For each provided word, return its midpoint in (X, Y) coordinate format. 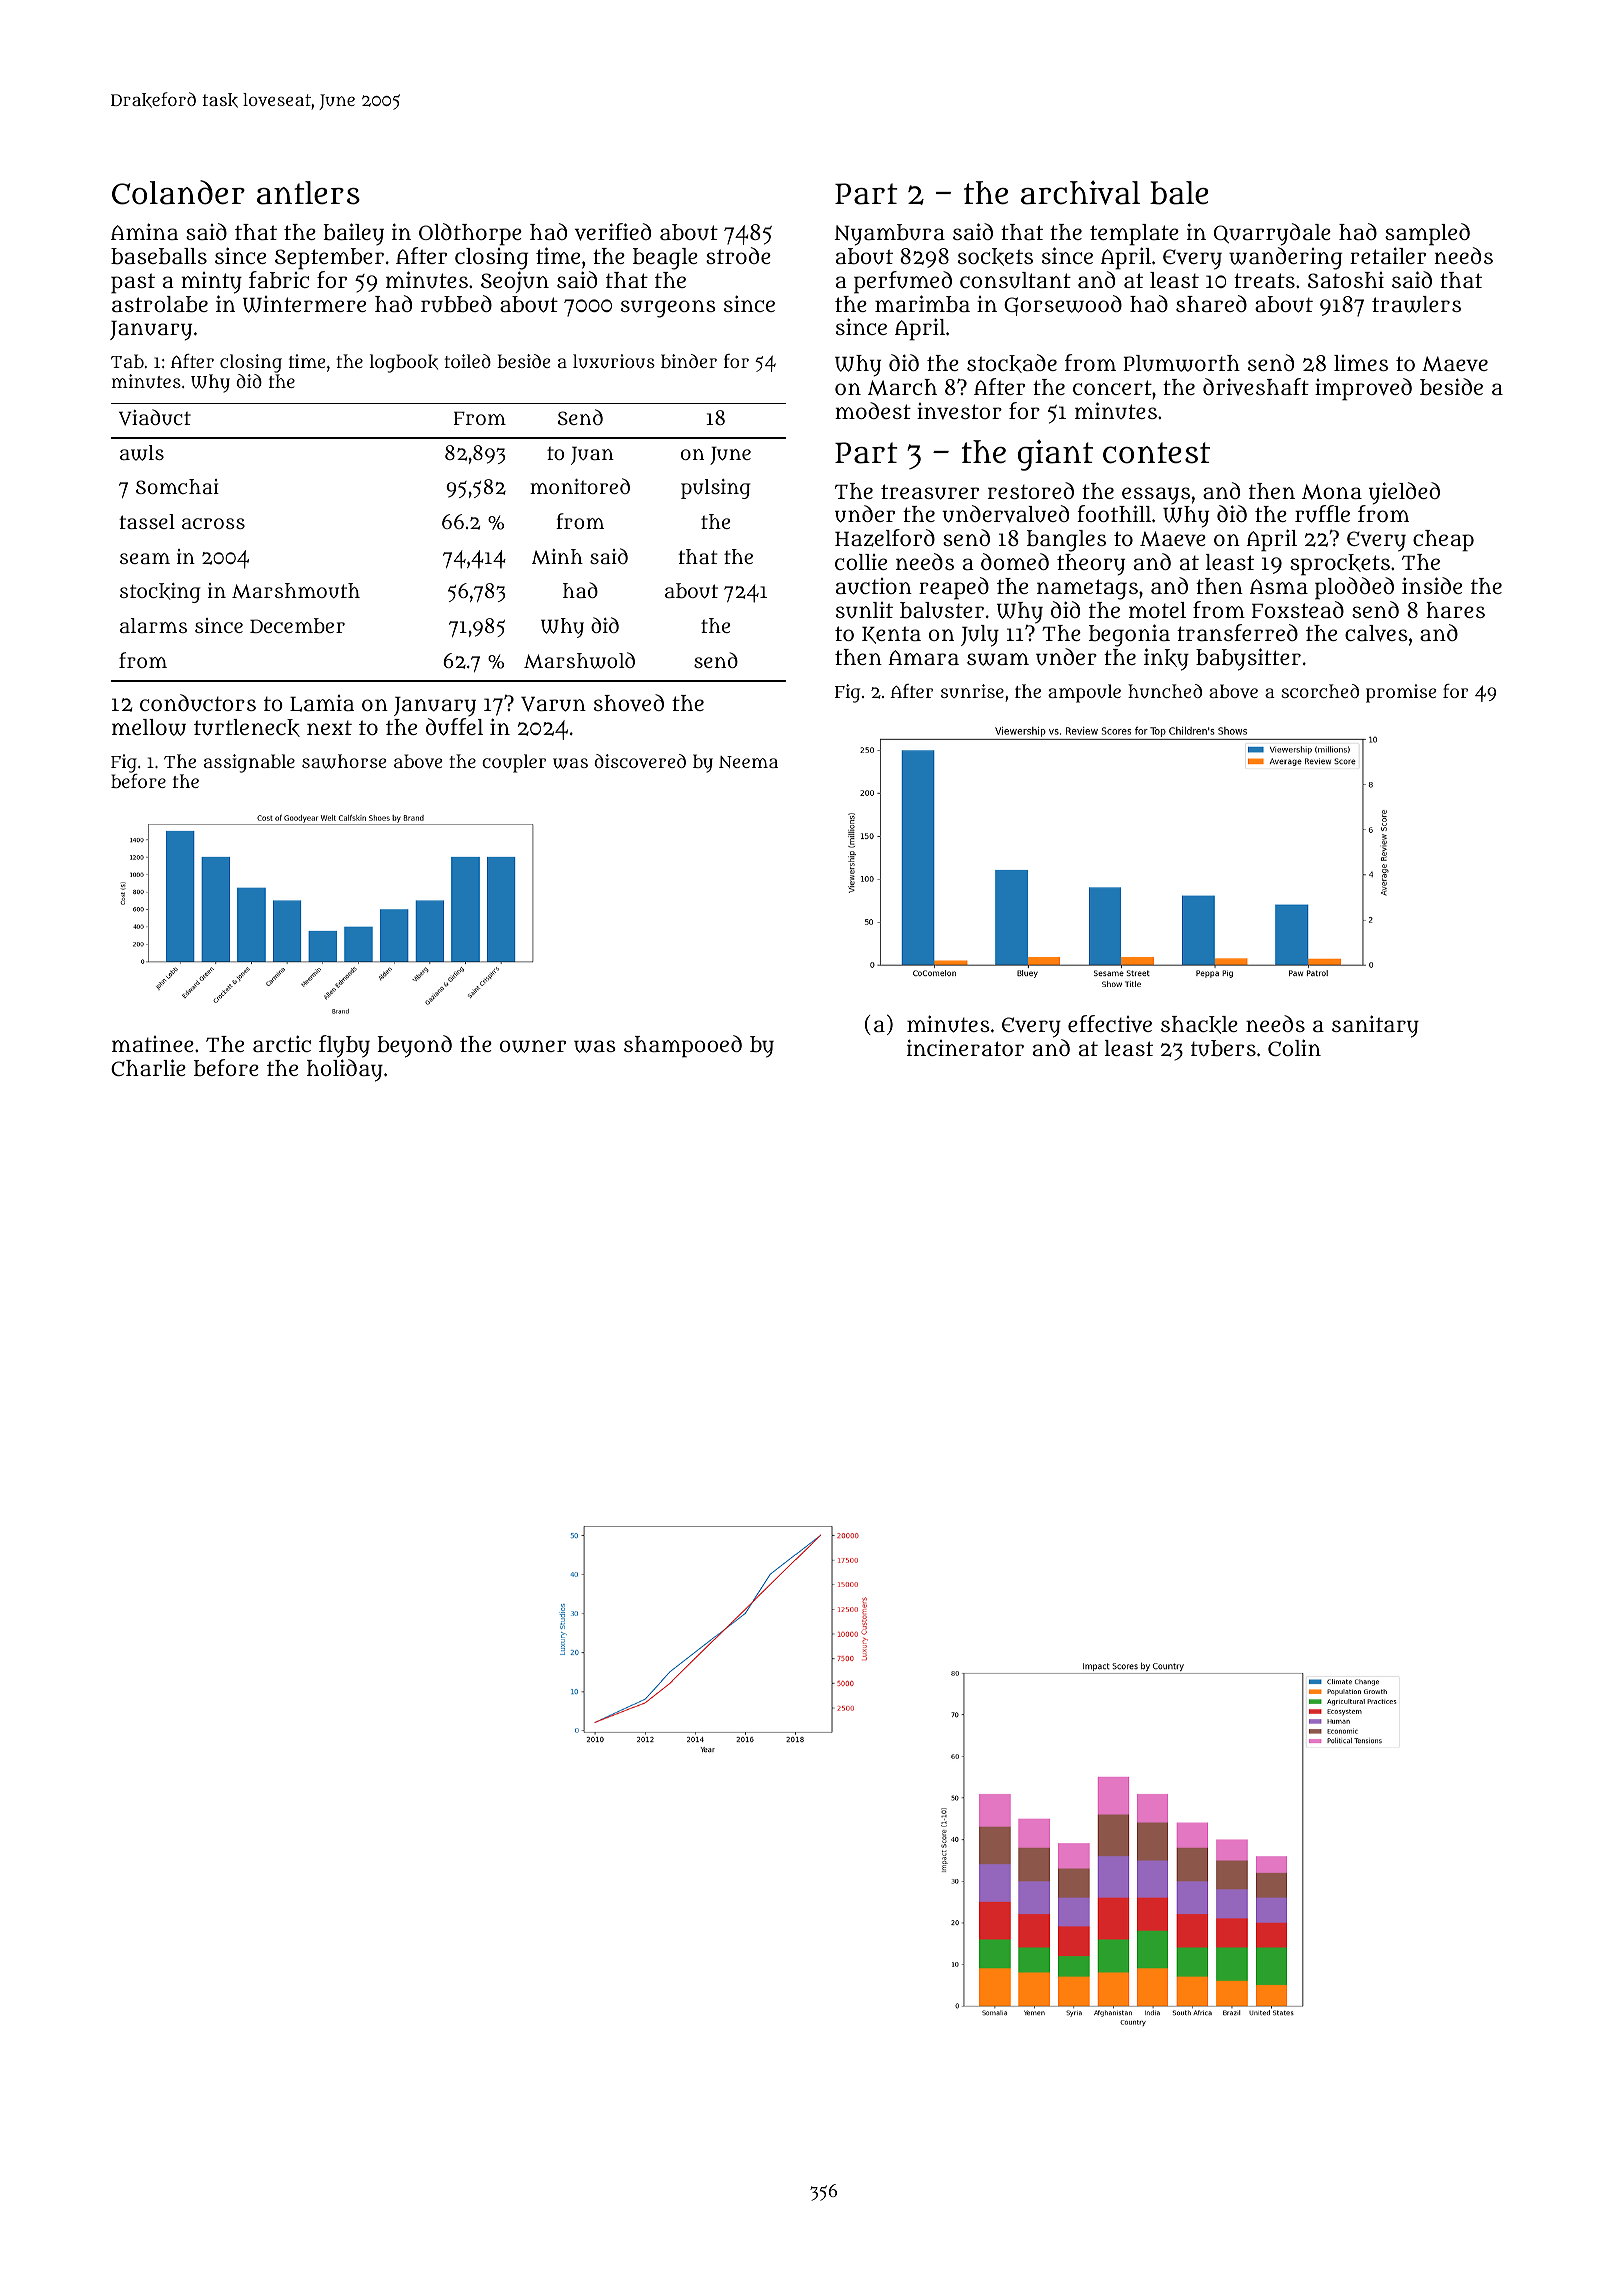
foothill (1114, 513)
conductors (198, 703)
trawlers (1416, 304)
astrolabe (160, 304)
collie (861, 562)
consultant (1015, 280)
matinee (153, 1044)
